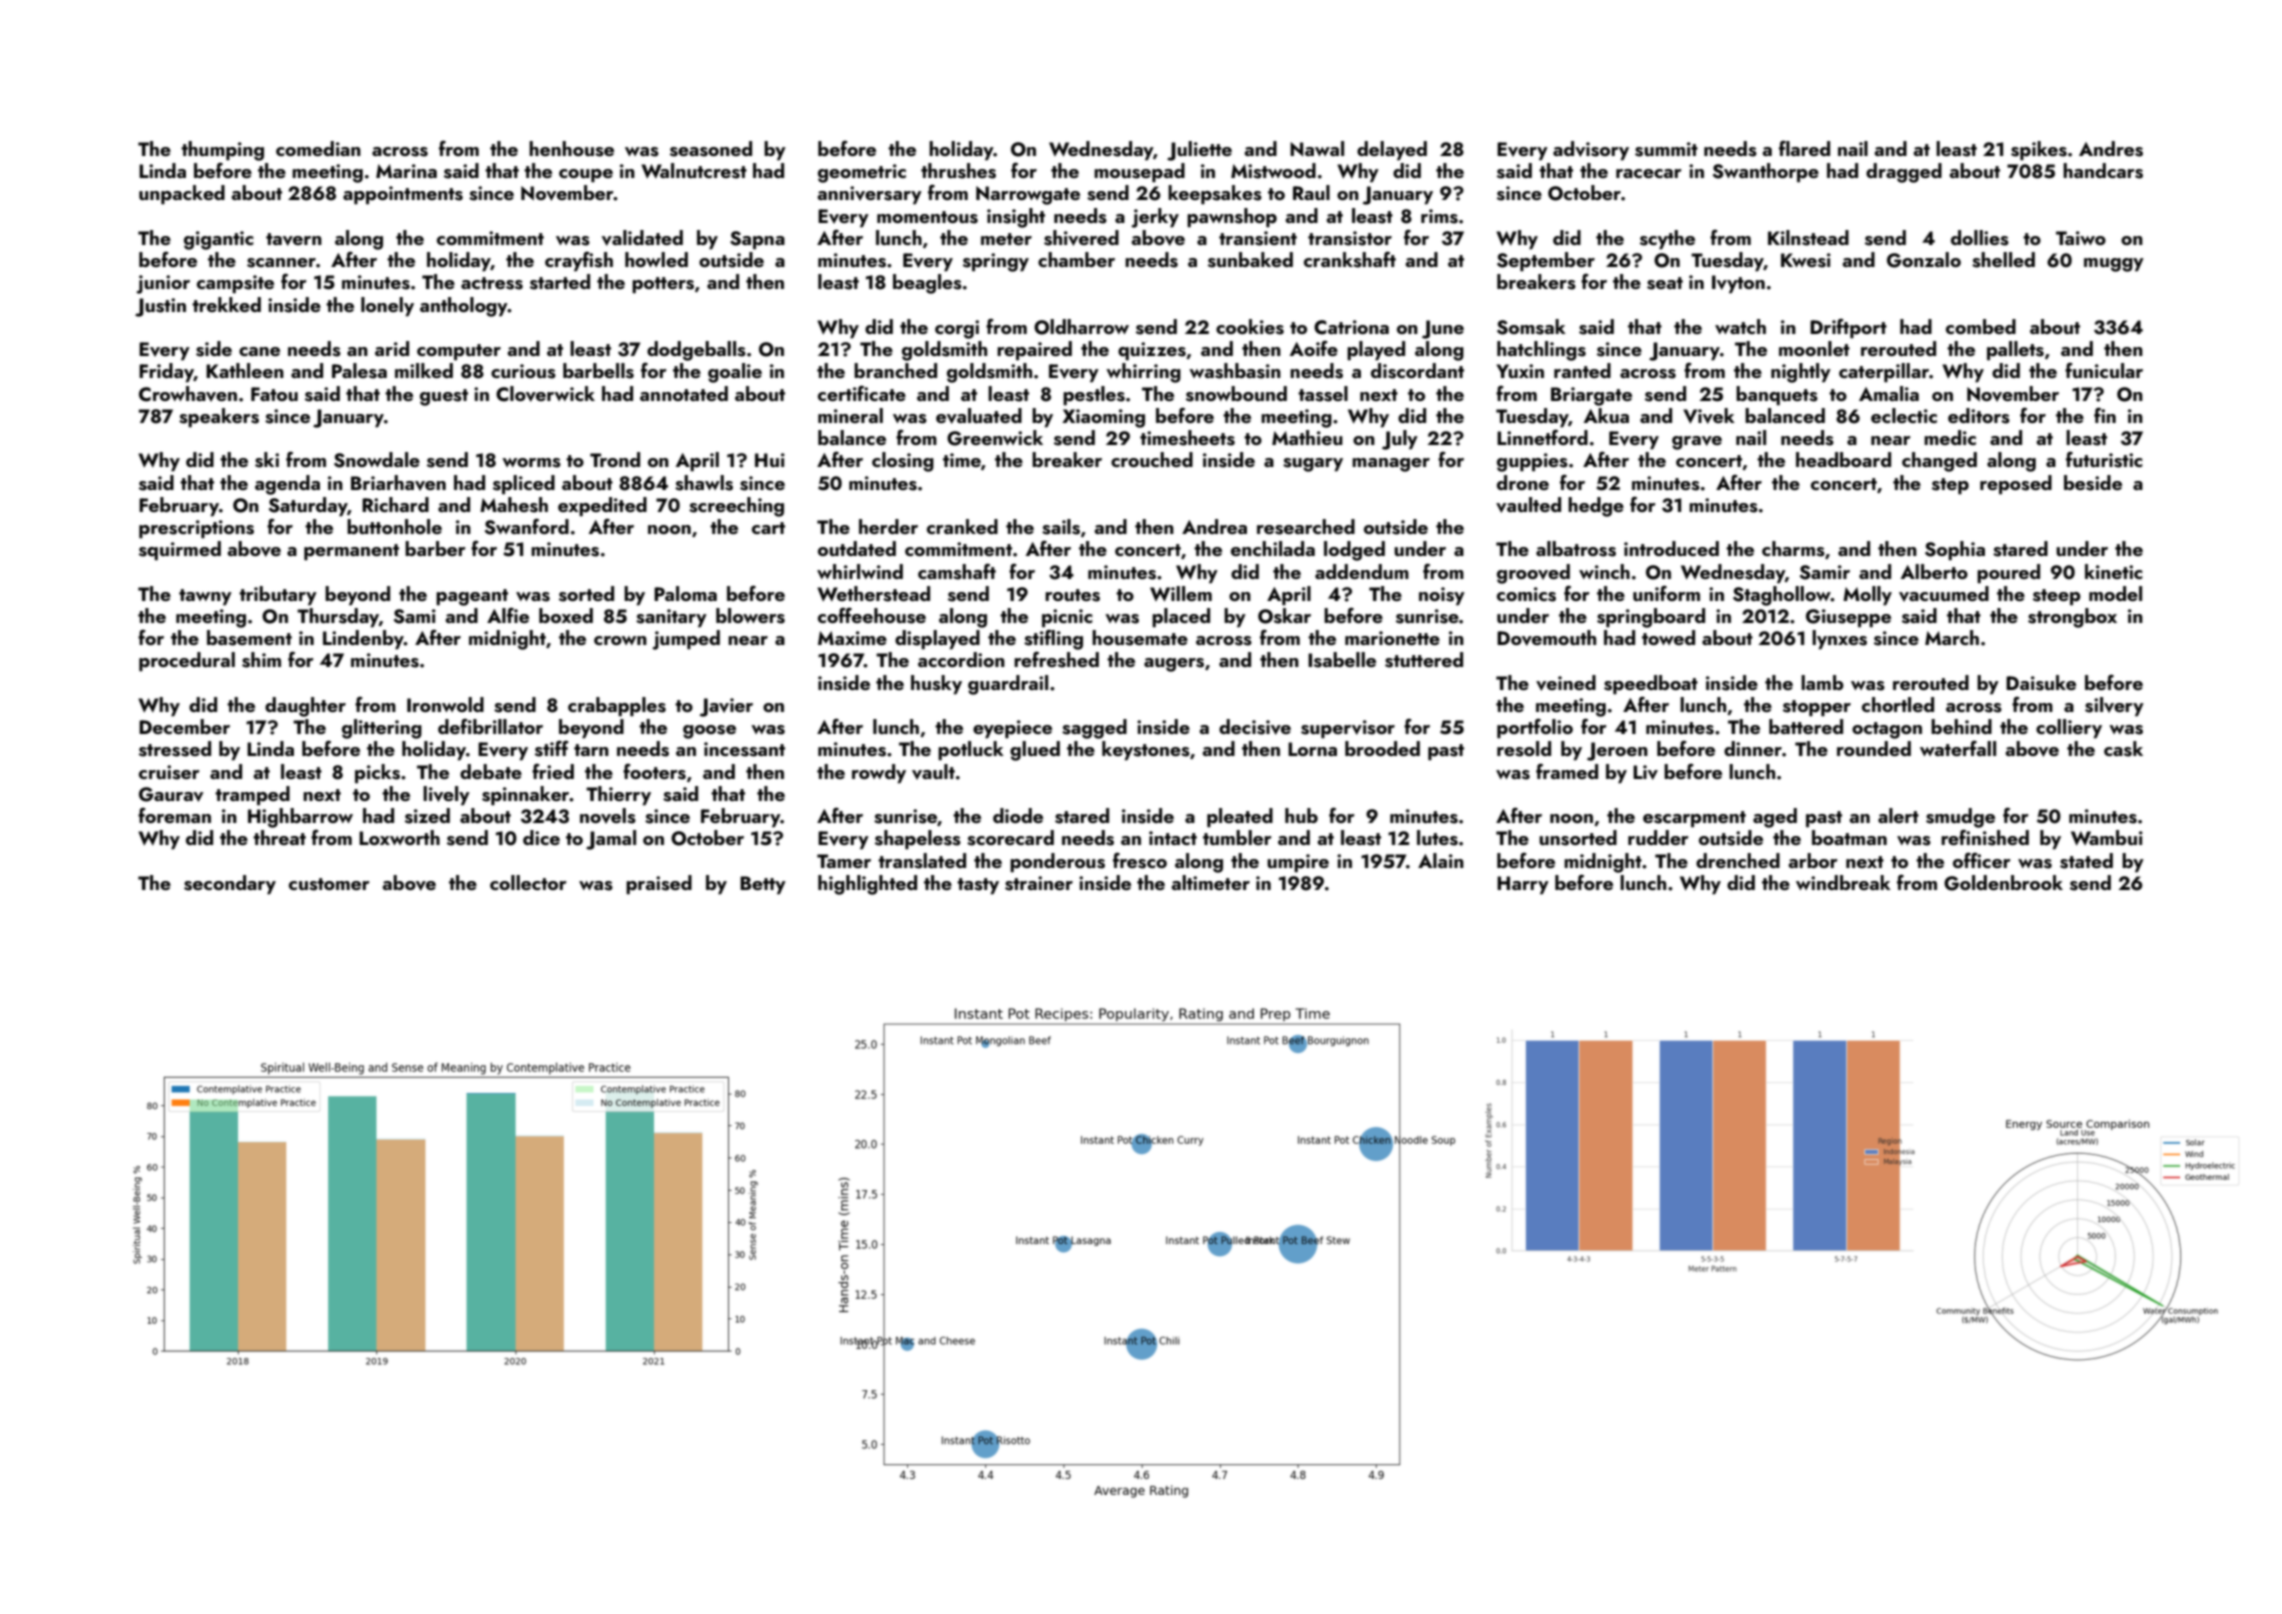  I want to click on Alfie, so click(508, 615).
